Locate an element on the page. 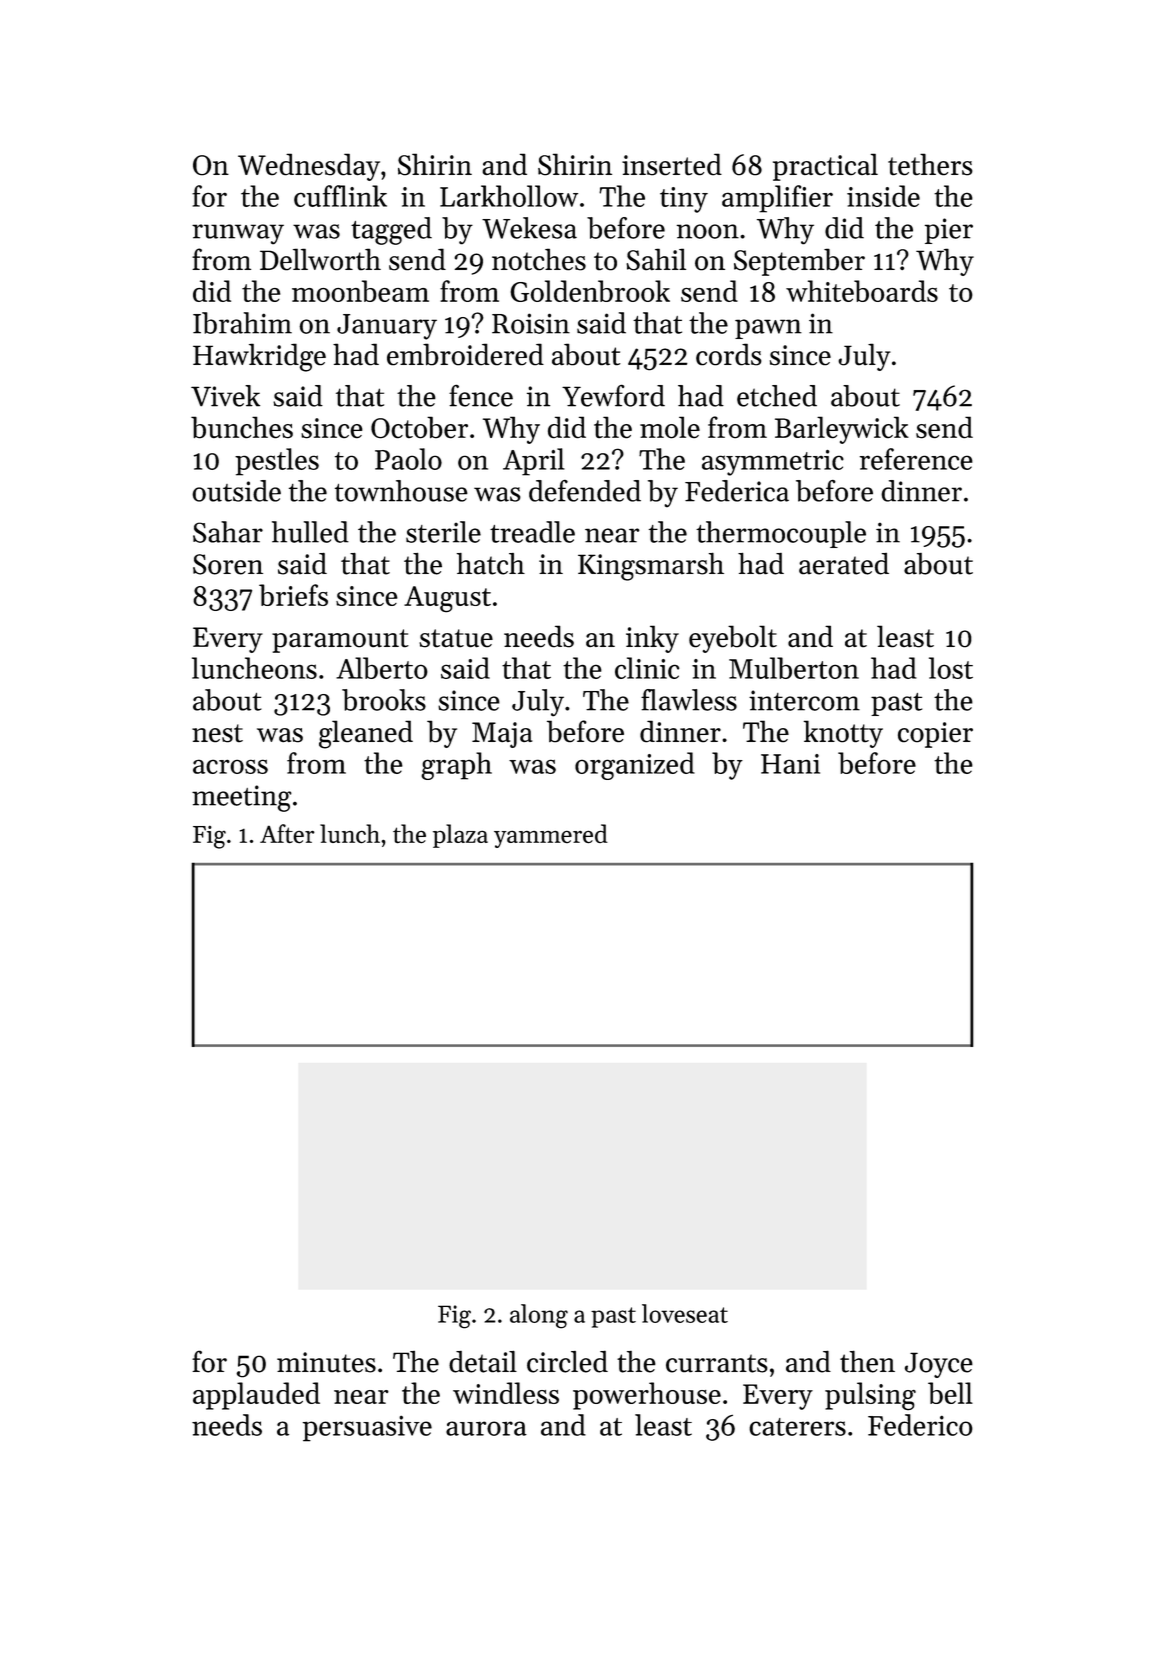 This document has height=1654, width=1165. minutes is located at coordinates (326, 1362).
